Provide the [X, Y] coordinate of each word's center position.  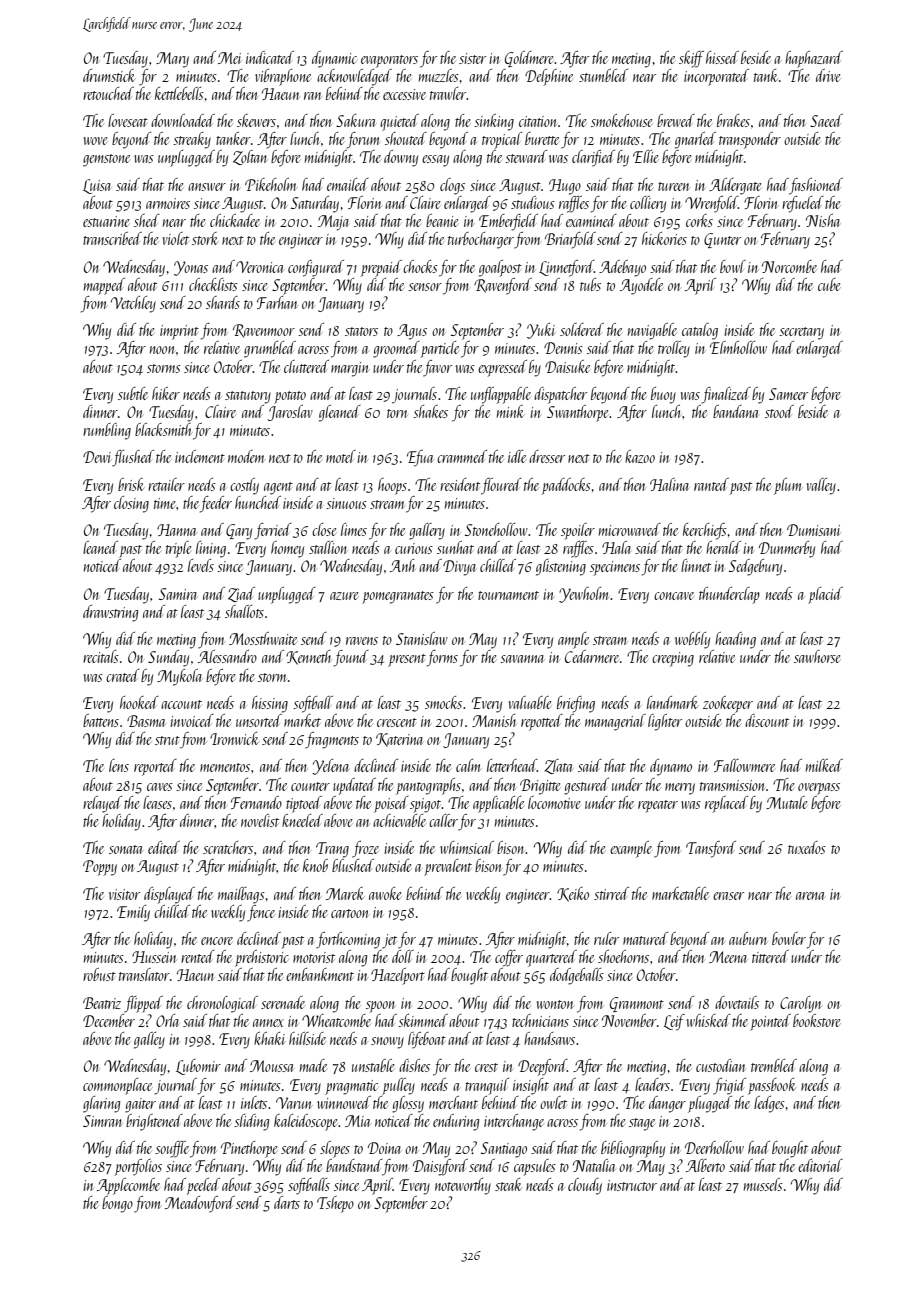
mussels [763, 1184]
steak [508, 1184]
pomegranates [398, 597]
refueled [803, 204]
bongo [117, 1204]
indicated [270, 57]
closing [131, 504]
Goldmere [529, 59]
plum [788, 486]
